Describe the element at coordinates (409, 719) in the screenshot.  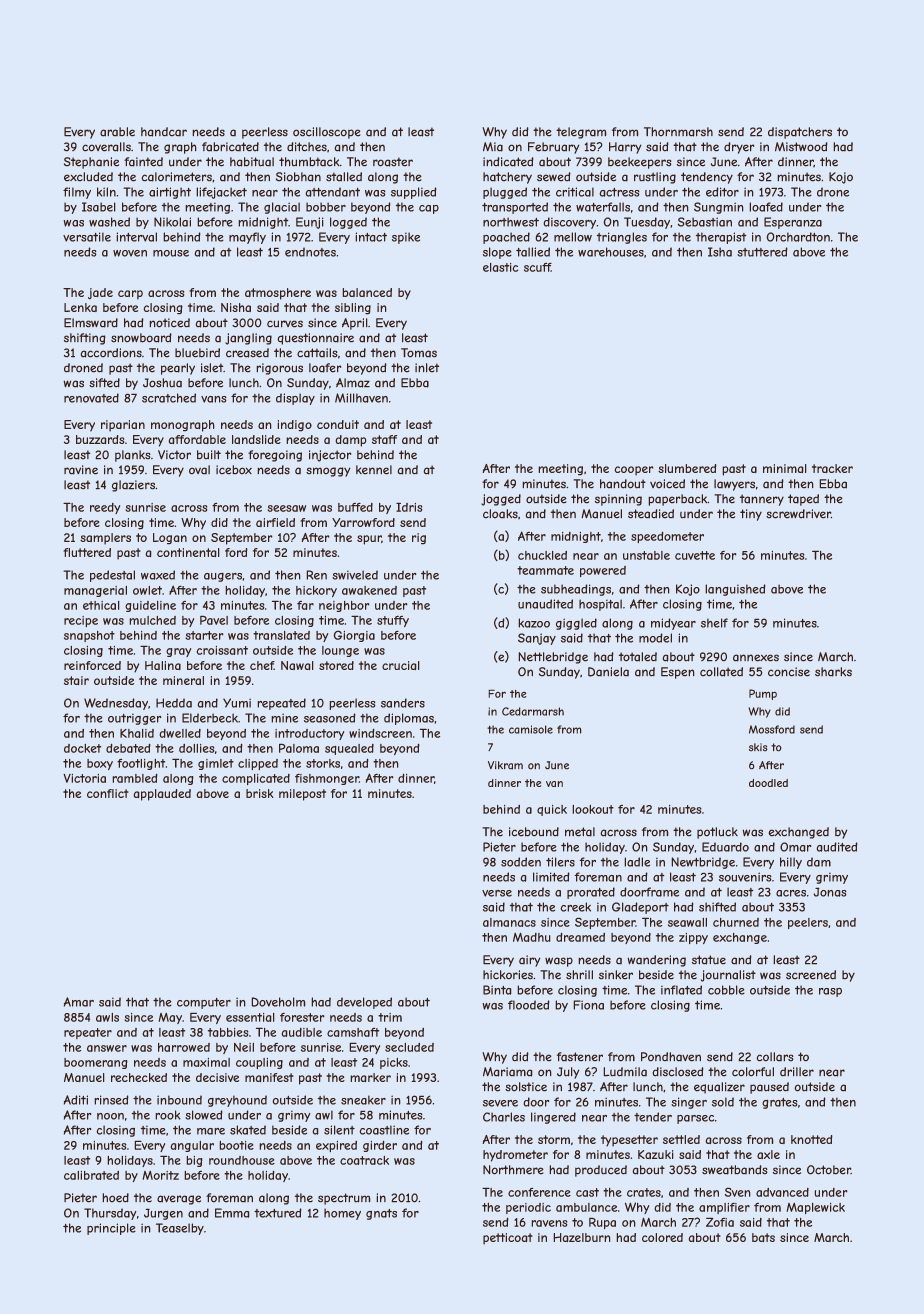
I see `diplomas` at that location.
